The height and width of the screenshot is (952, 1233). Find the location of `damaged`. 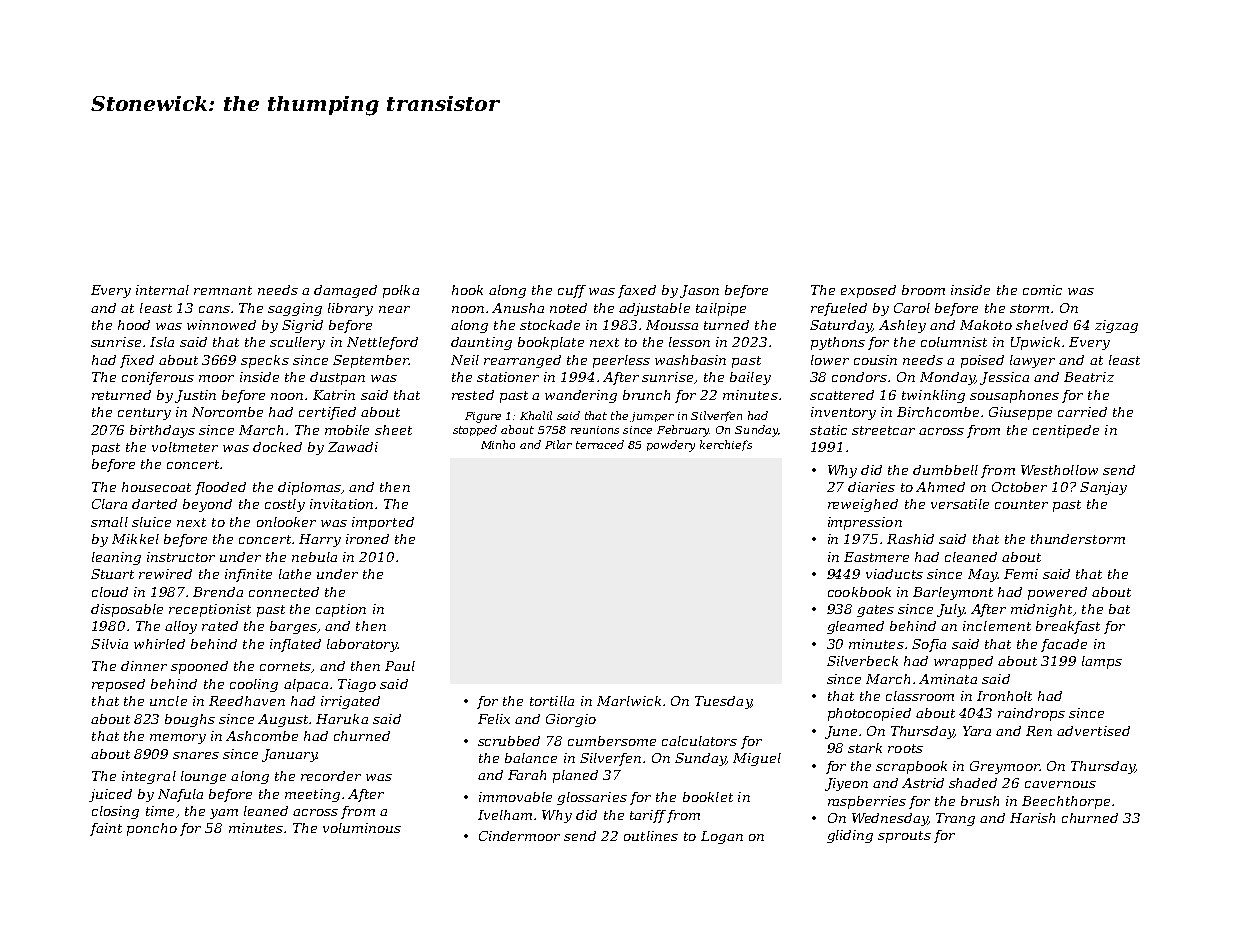

damaged is located at coordinates (345, 291).
